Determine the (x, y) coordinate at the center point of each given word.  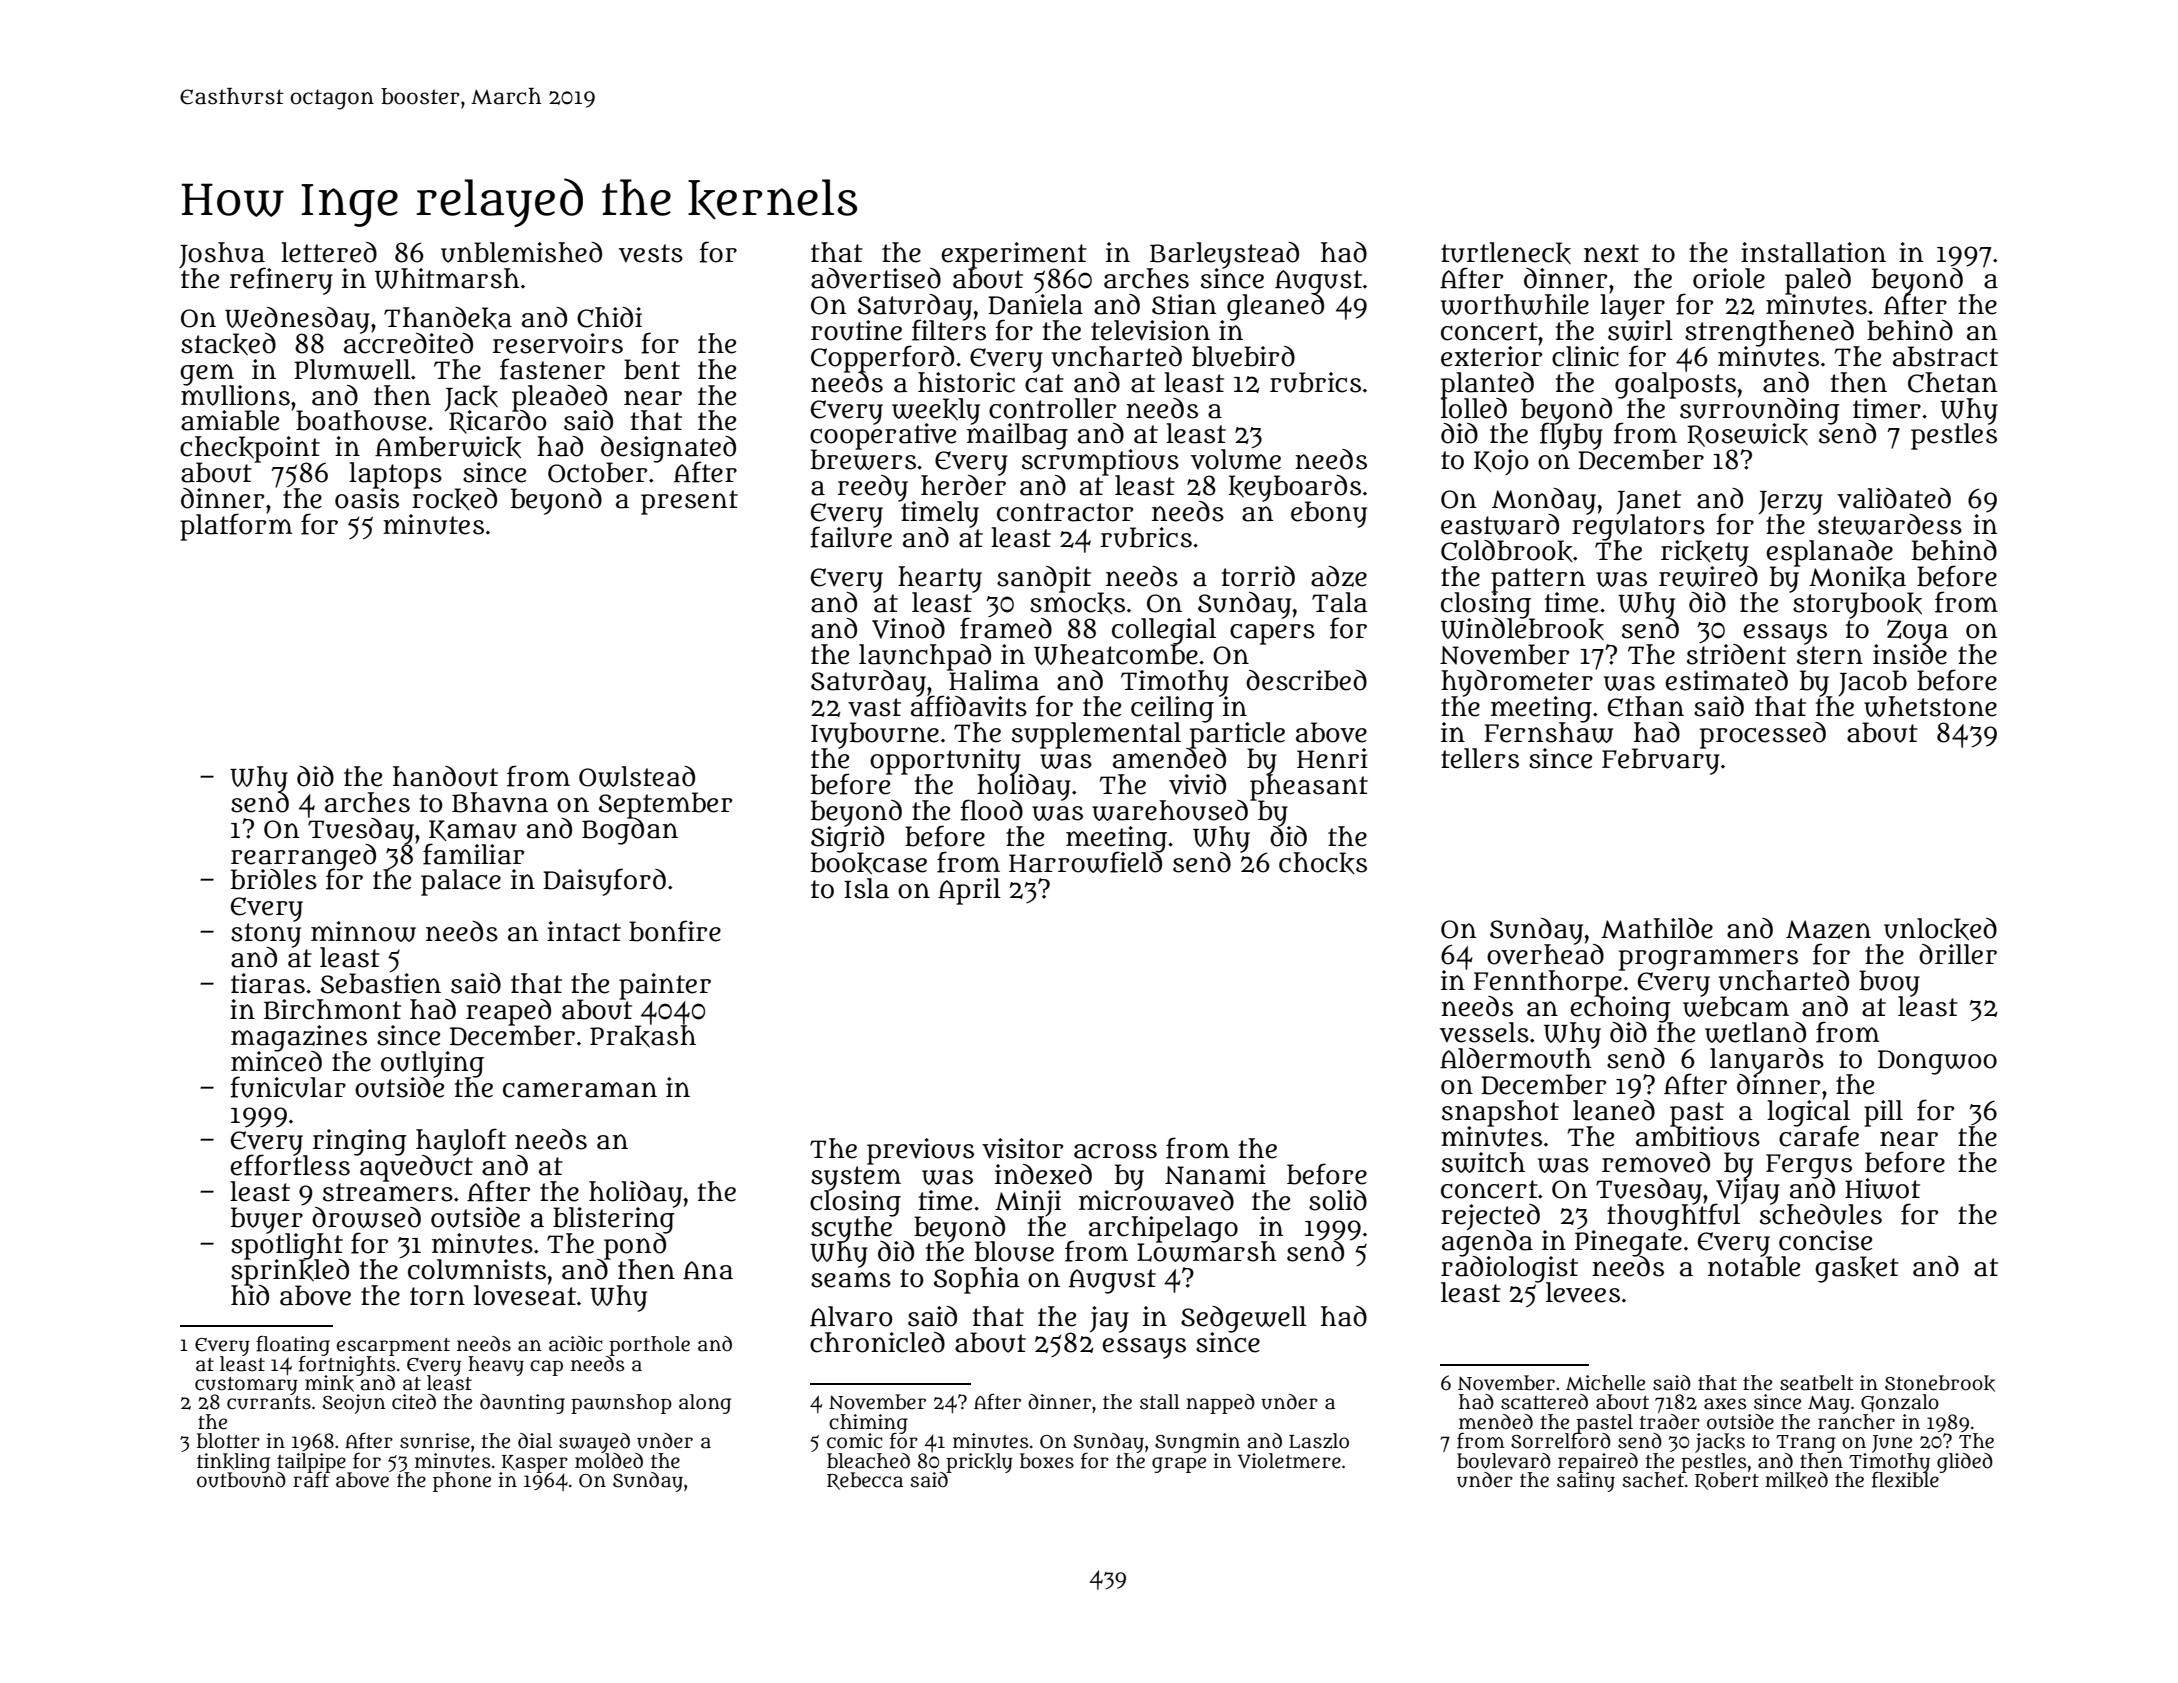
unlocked (1940, 929)
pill (1883, 1113)
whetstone (1930, 706)
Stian (1184, 304)
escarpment (393, 1347)
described (1306, 680)
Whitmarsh (447, 278)
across (1115, 1151)
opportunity (945, 761)
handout (445, 776)
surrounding (1760, 410)
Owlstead (637, 776)
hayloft (461, 1141)
